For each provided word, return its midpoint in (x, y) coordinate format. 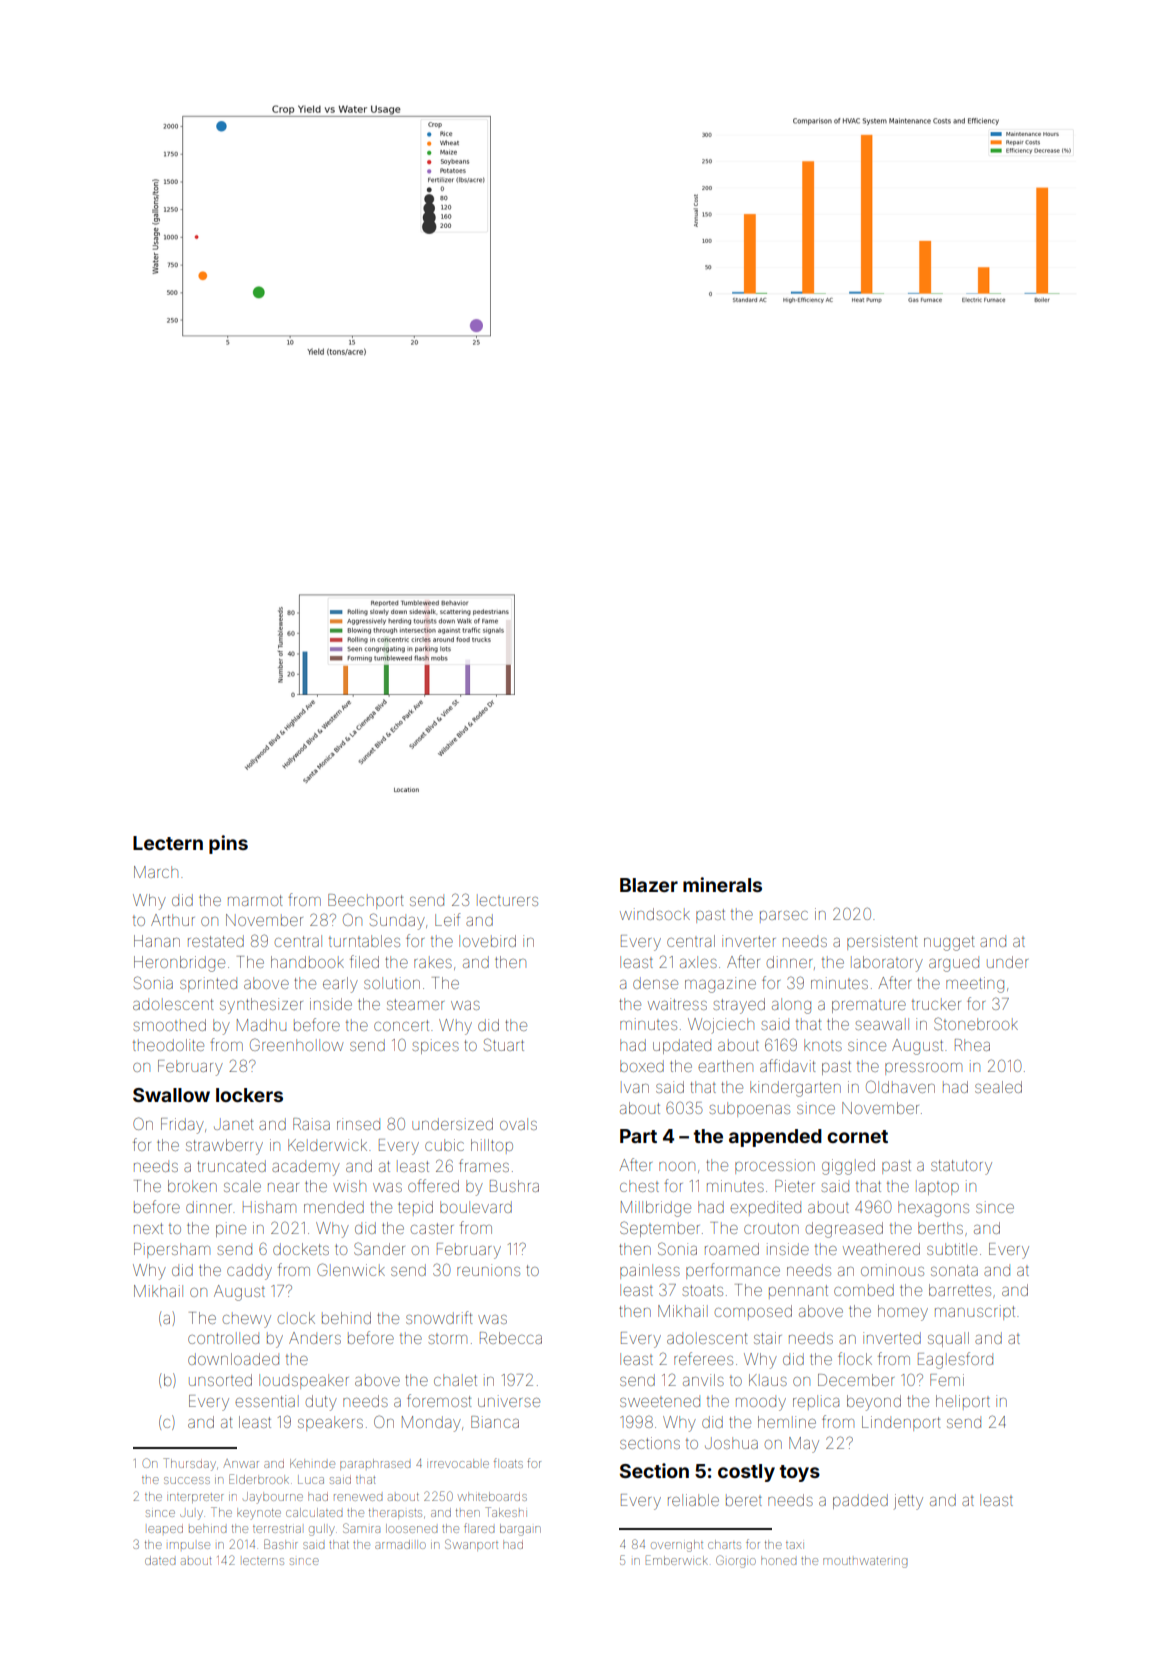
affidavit (787, 1065)
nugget (949, 943)
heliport (963, 1402)
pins (228, 844)
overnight (677, 1546)
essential (267, 1401)
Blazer (649, 885)
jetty (908, 1502)
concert (401, 1025)
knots (823, 1045)
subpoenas (749, 1109)
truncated (231, 1166)
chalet (455, 1380)
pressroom (923, 1069)
